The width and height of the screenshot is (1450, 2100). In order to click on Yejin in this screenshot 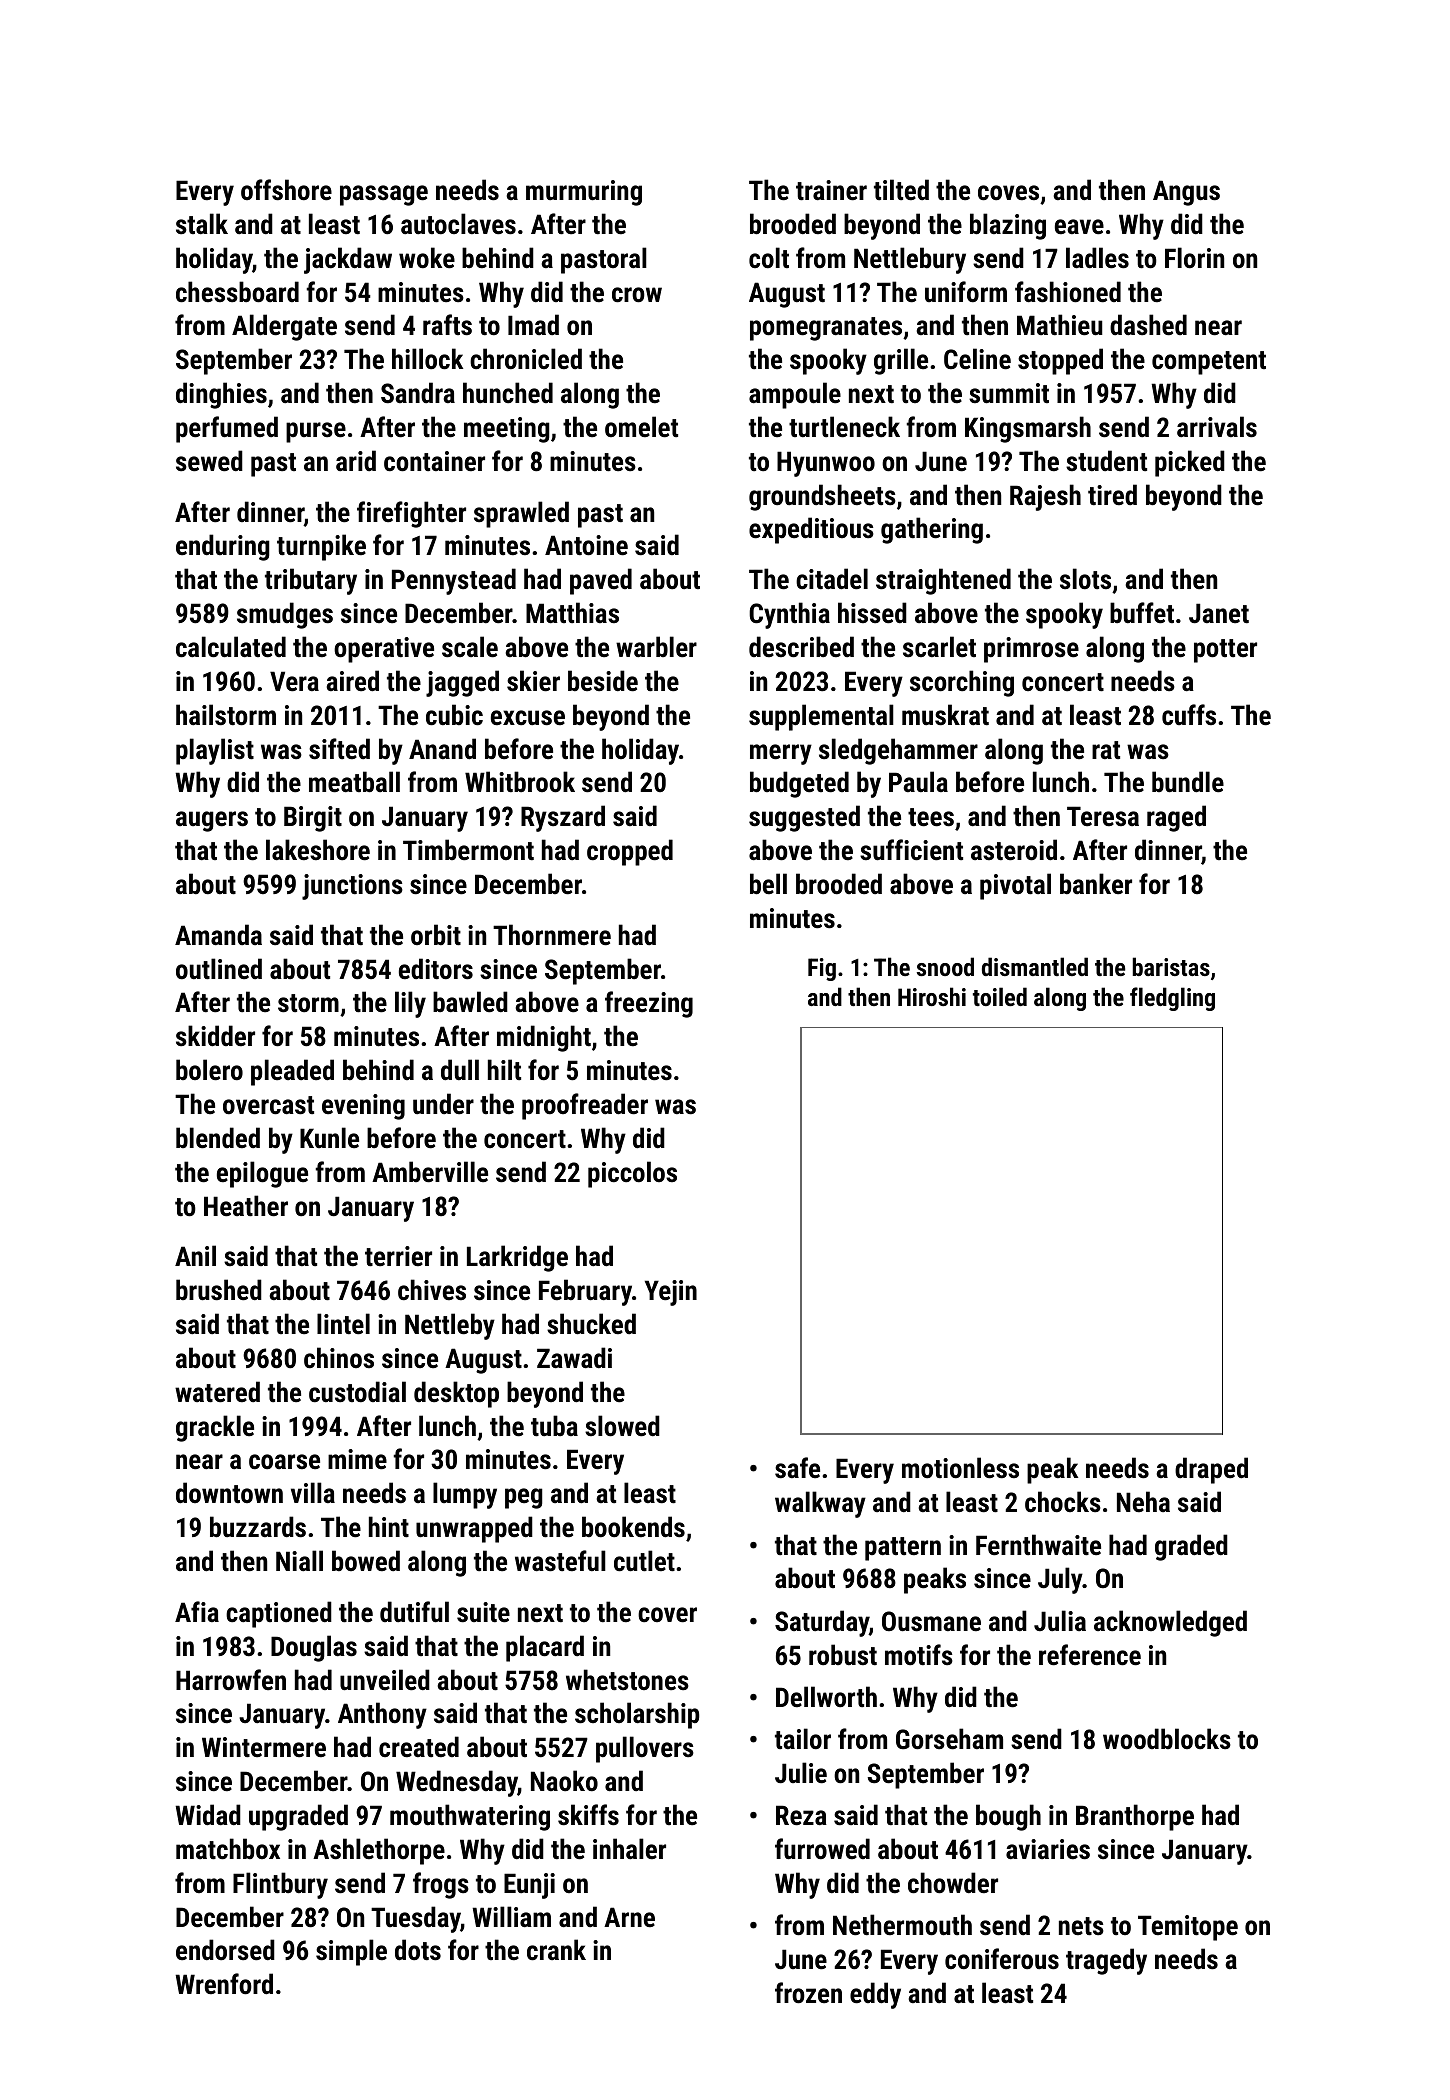, I will do `click(671, 1293)`.
